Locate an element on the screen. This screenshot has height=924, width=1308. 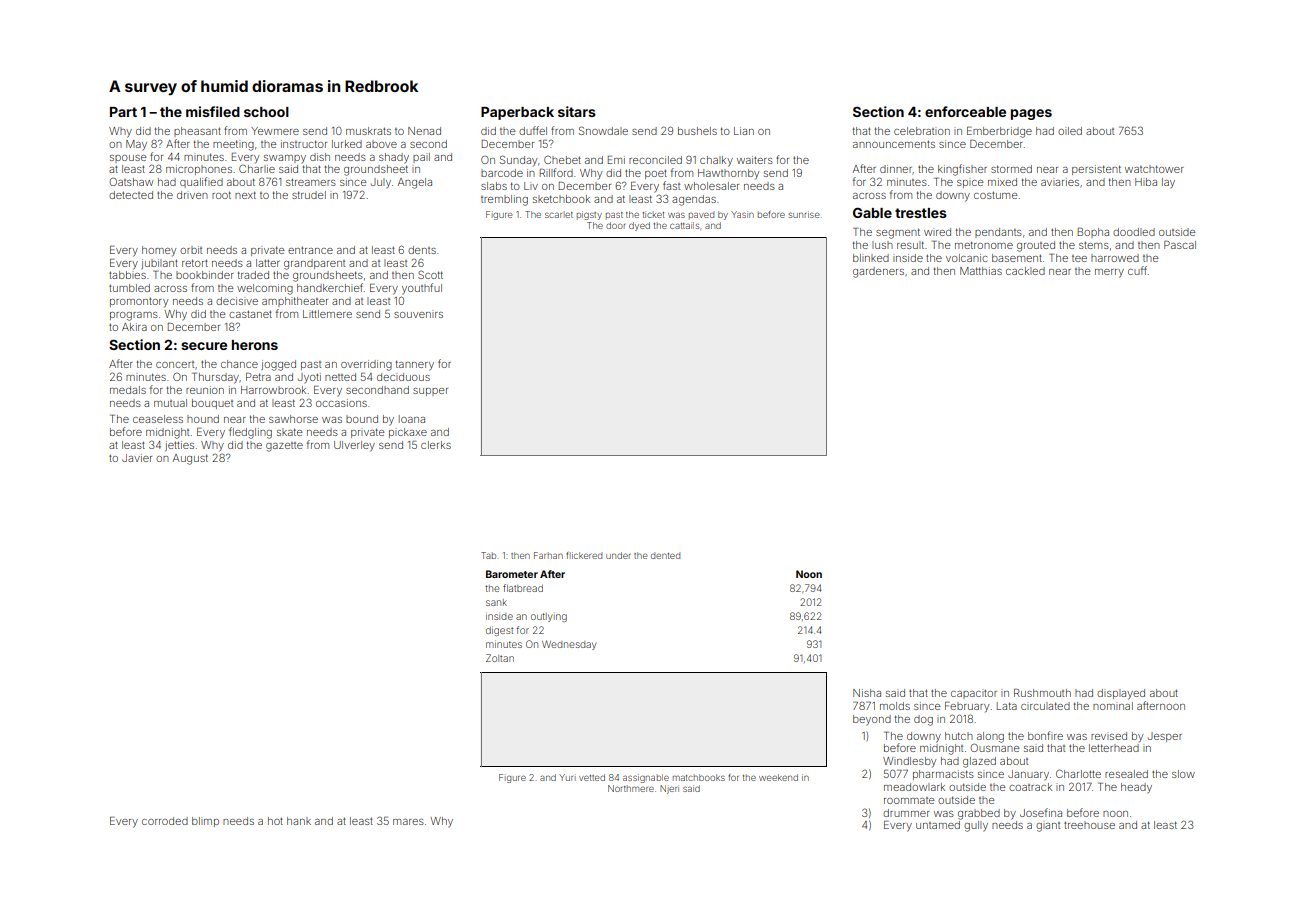
August is located at coordinates (190, 459).
